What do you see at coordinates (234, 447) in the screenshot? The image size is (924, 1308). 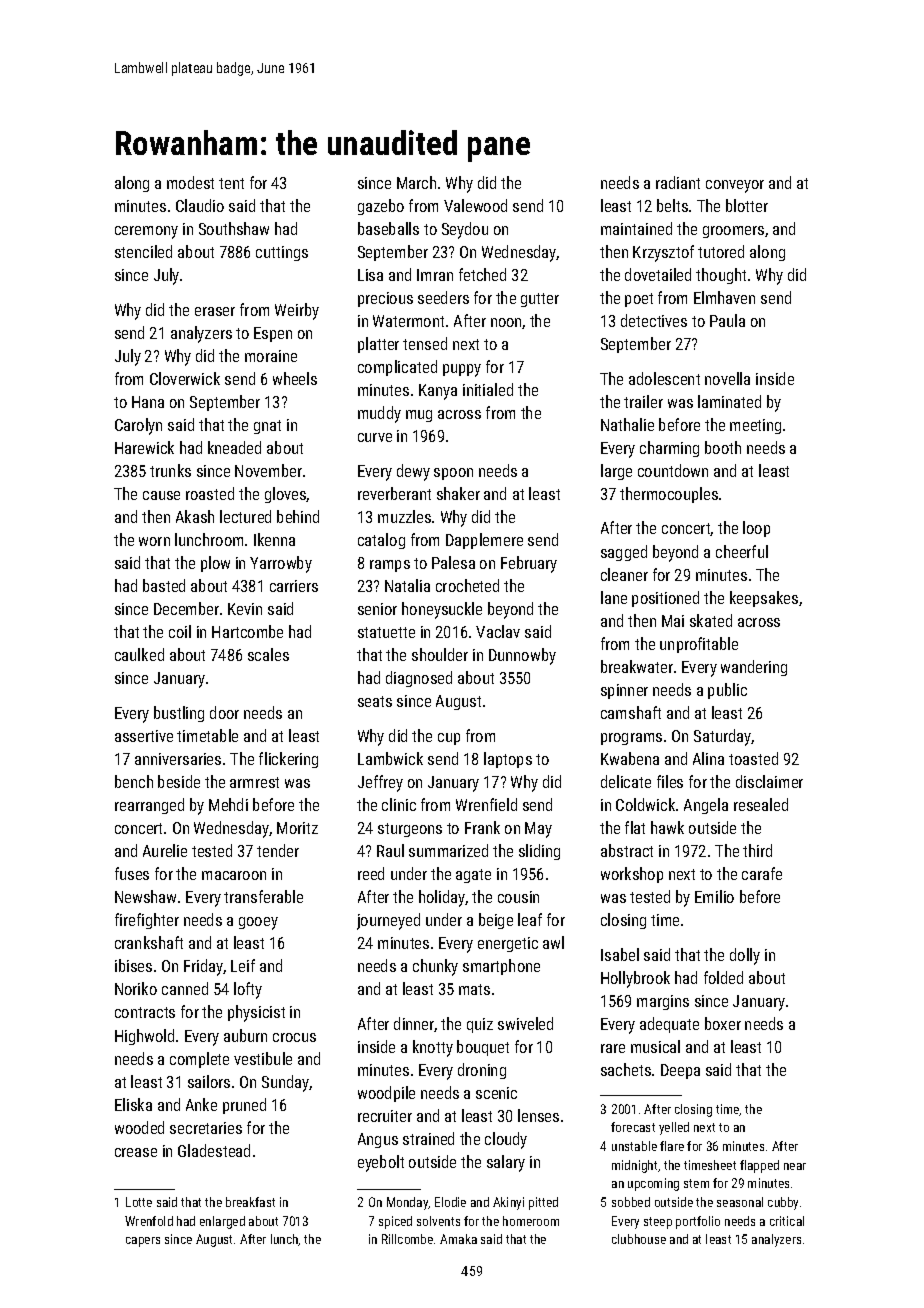 I see `kneaded` at bounding box center [234, 447].
